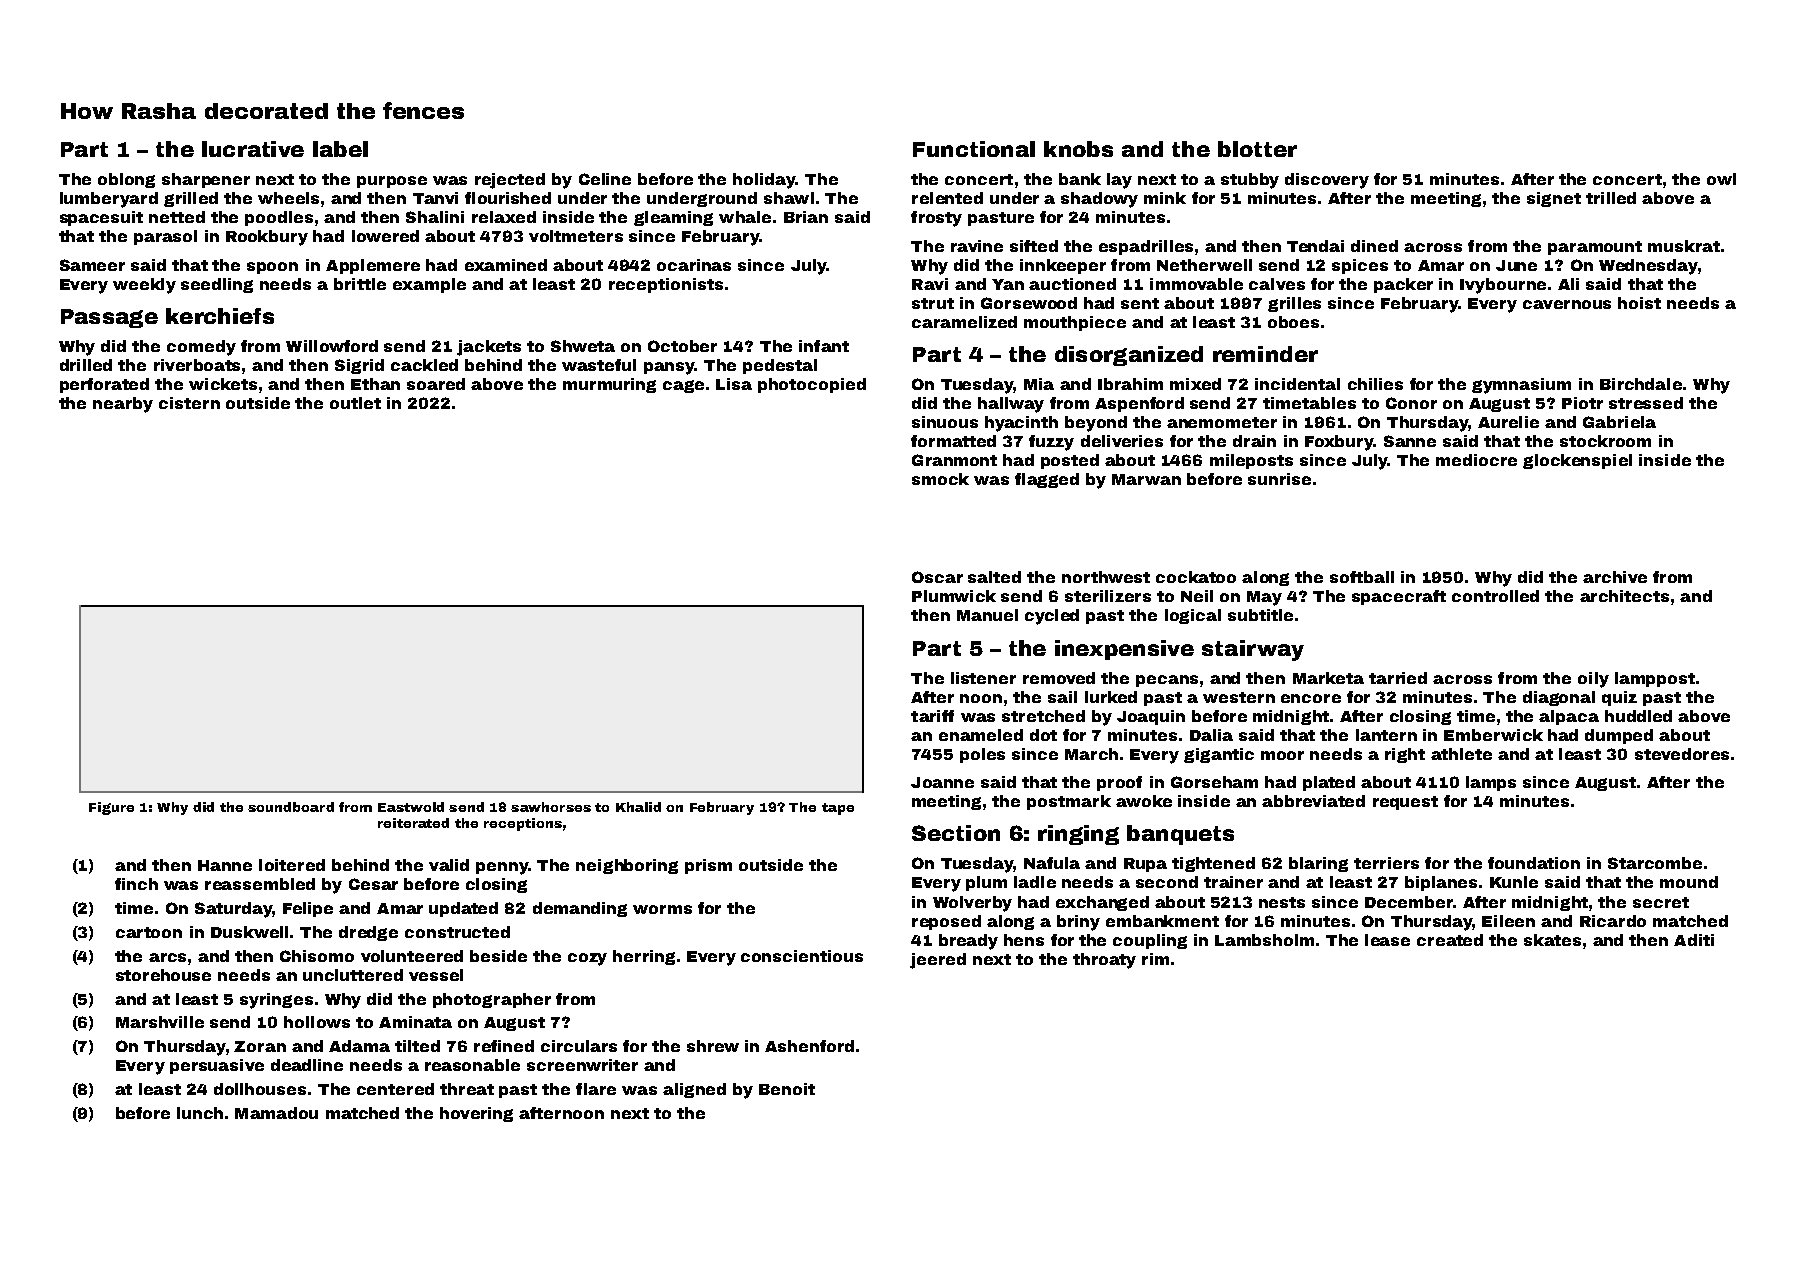  What do you see at coordinates (1476, 460) in the screenshot?
I see `mediocre` at bounding box center [1476, 460].
